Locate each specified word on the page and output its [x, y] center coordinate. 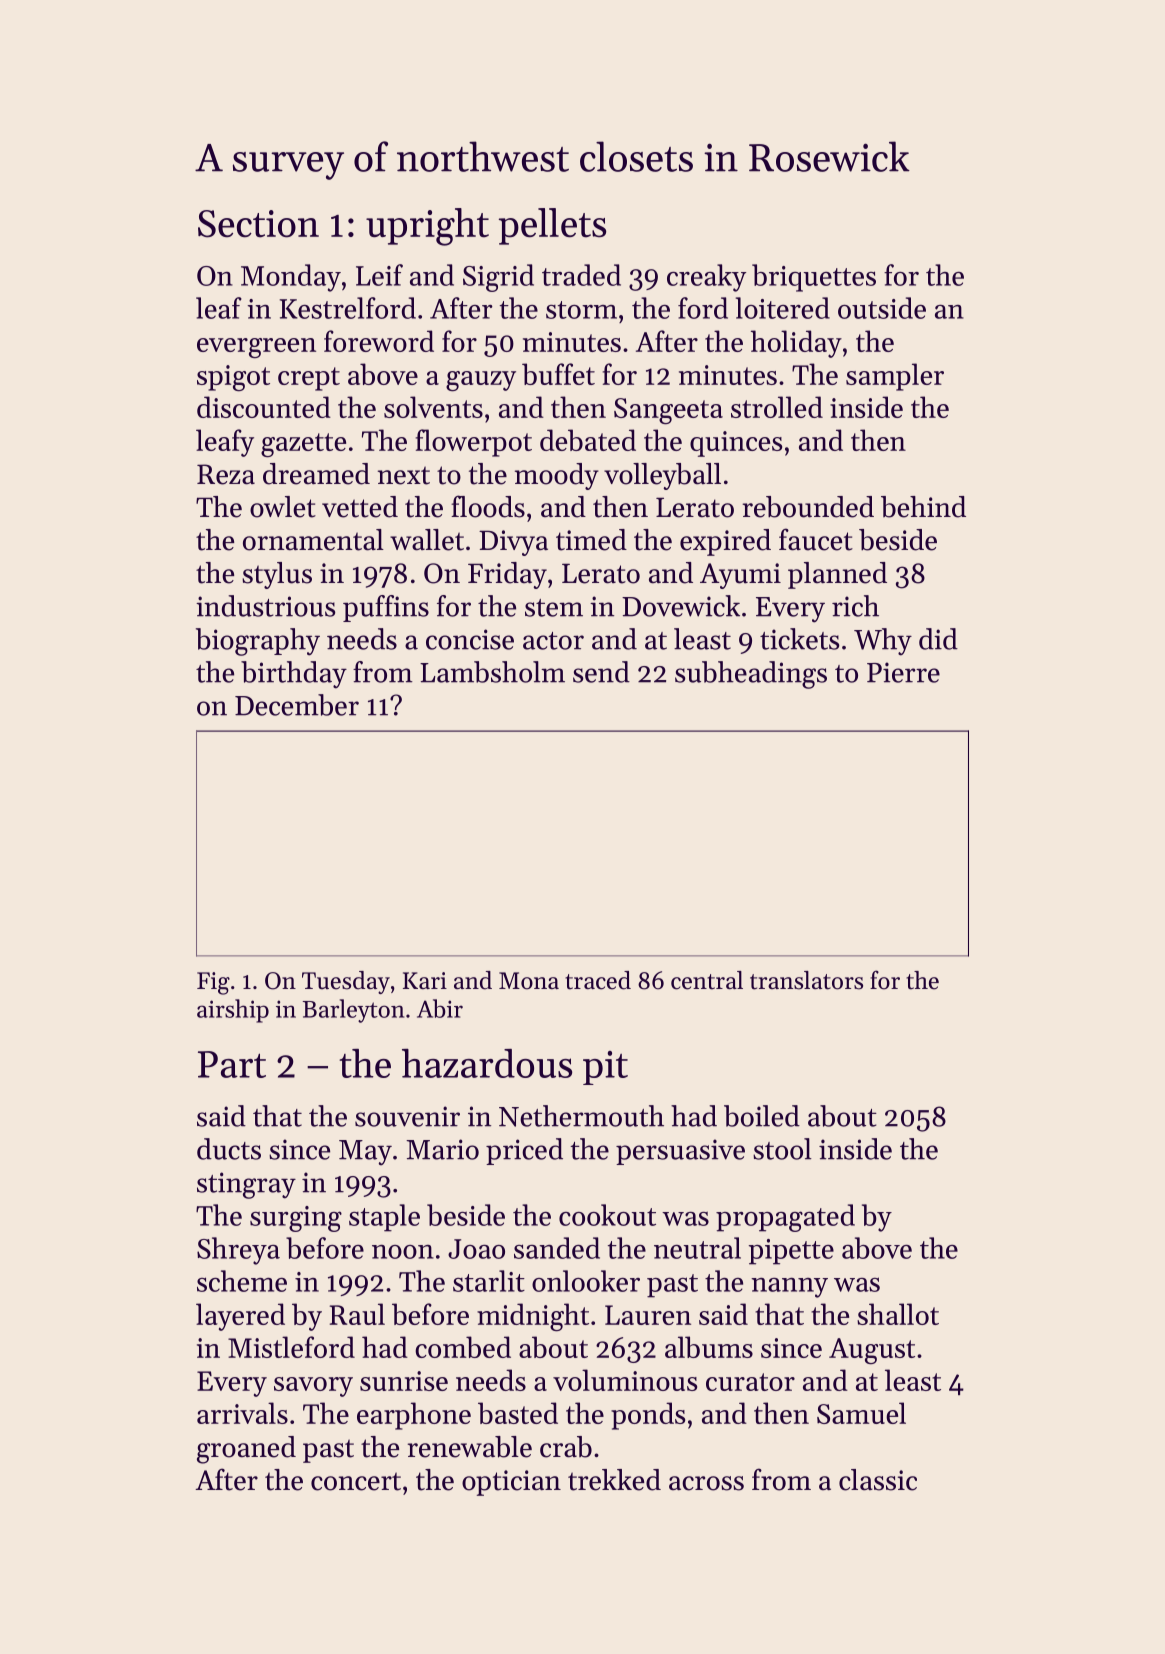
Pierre [903, 672]
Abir [440, 1008]
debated [588, 440]
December [297, 705]
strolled [777, 407]
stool [782, 1149]
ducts [229, 1149]
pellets [552, 226]
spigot [233, 378]
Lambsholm [492, 672]
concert [356, 1481]
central [707, 980]
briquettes [814, 278]
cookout [607, 1215]
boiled [762, 1116]
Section [258, 224]
